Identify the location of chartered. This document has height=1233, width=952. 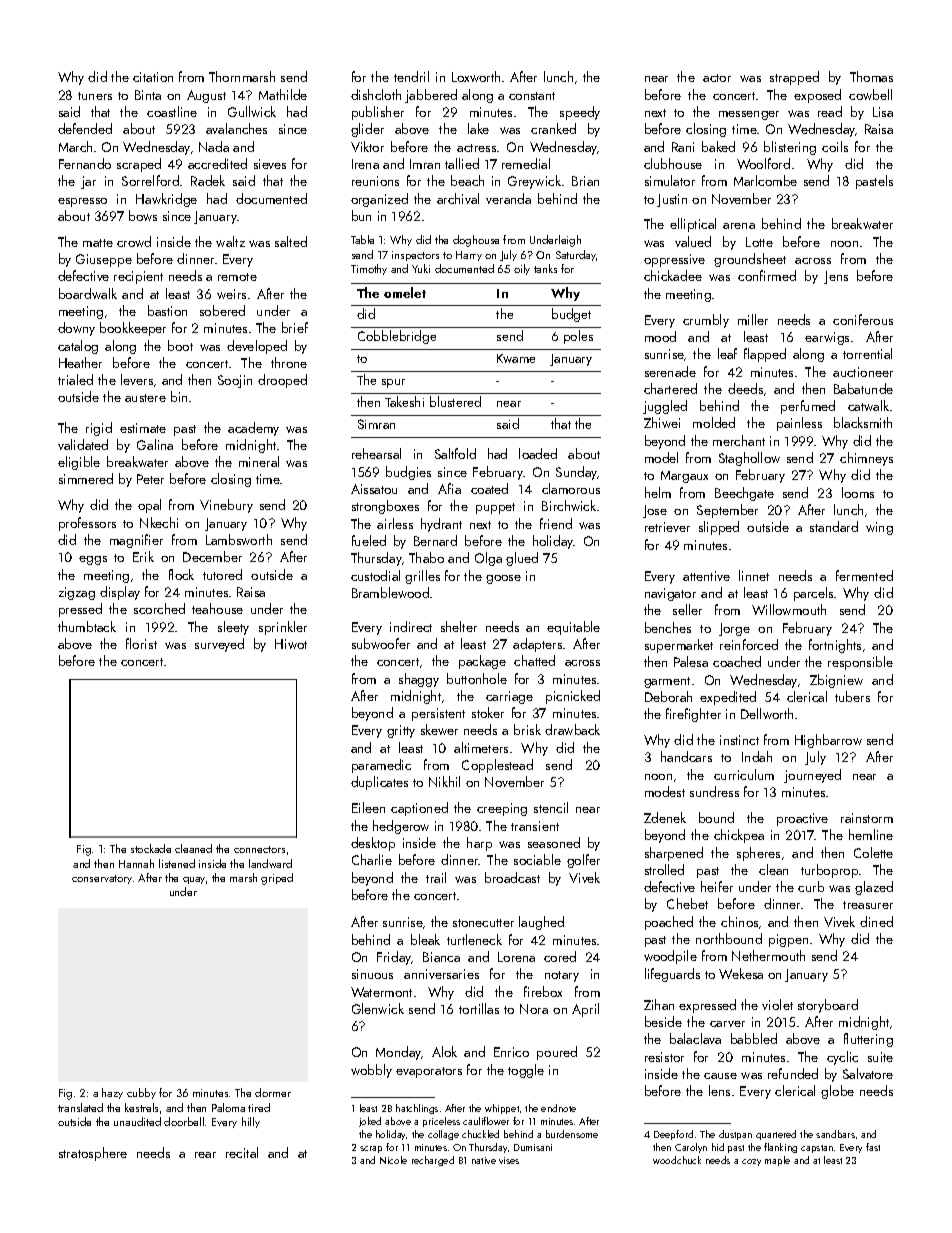
(670, 388).
